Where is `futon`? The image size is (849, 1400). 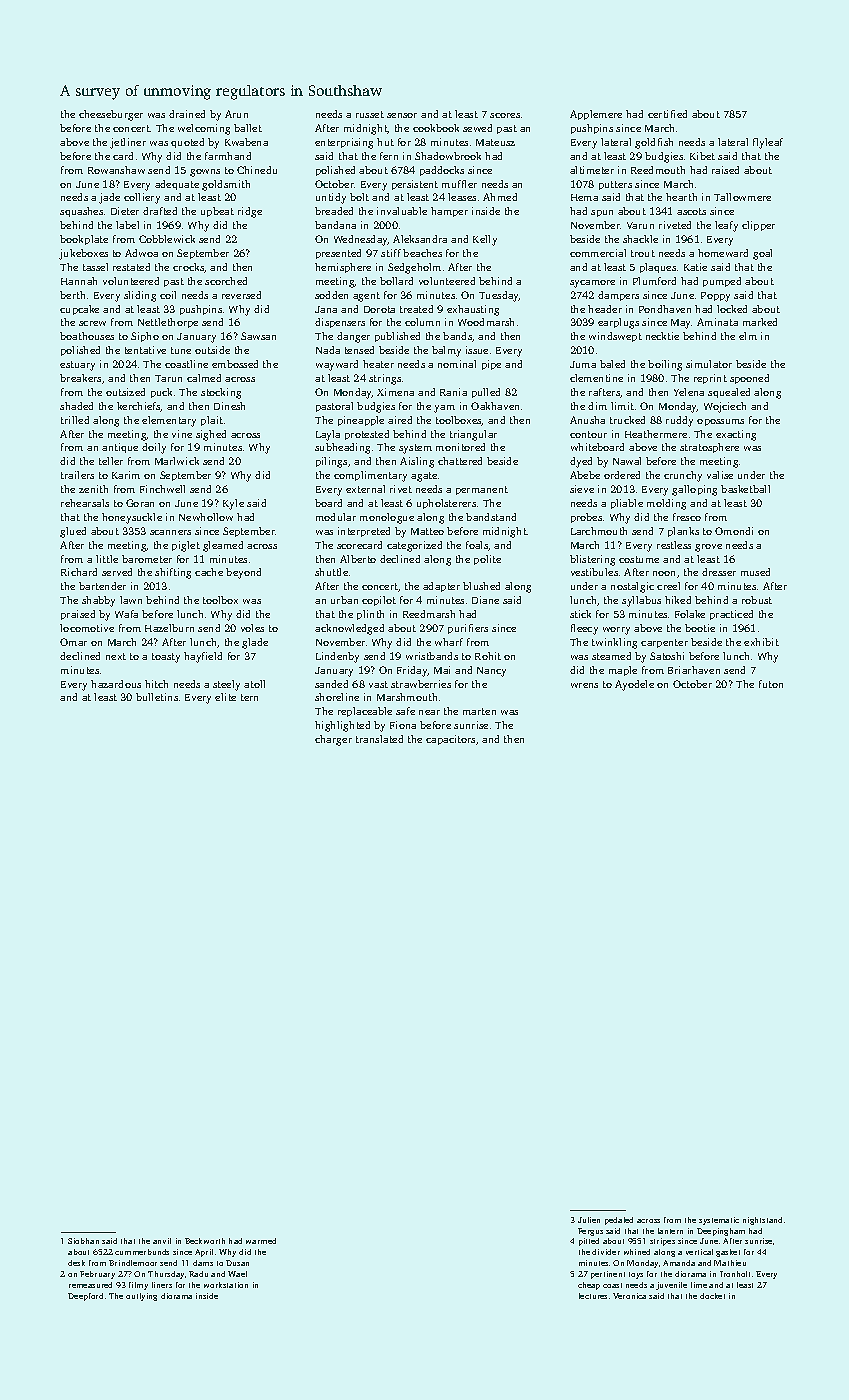
futon is located at coordinates (771, 684).
